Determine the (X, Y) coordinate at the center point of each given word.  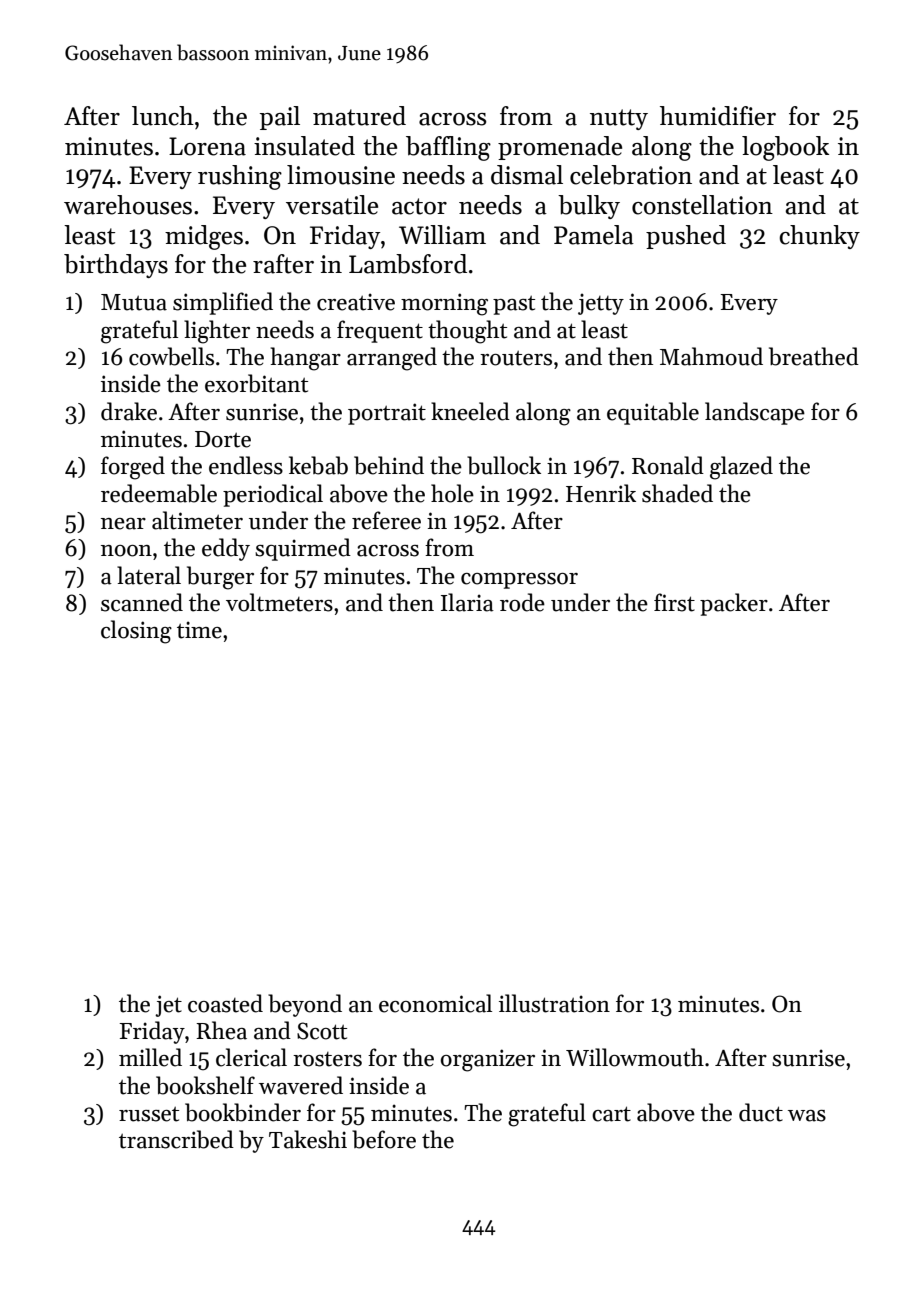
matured (359, 116)
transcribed (176, 1139)
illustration (554, 1003)
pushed (686, 237)
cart (611, 1114)
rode (522, 602)
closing (136, 632)
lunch (163, 116)
